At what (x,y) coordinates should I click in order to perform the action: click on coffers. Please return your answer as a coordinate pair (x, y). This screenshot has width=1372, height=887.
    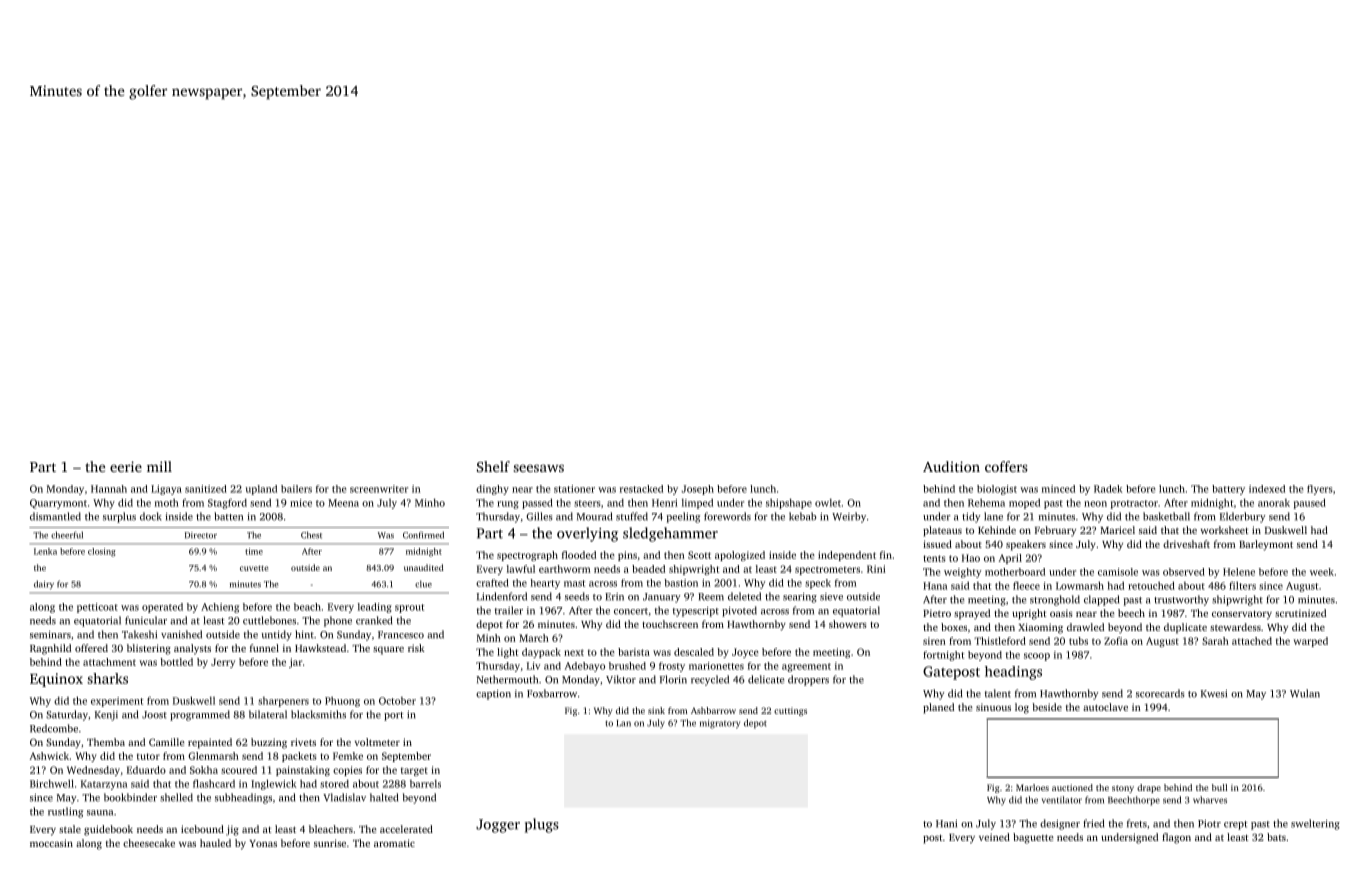
    Looking at the image, I should click on (1006, 466).
